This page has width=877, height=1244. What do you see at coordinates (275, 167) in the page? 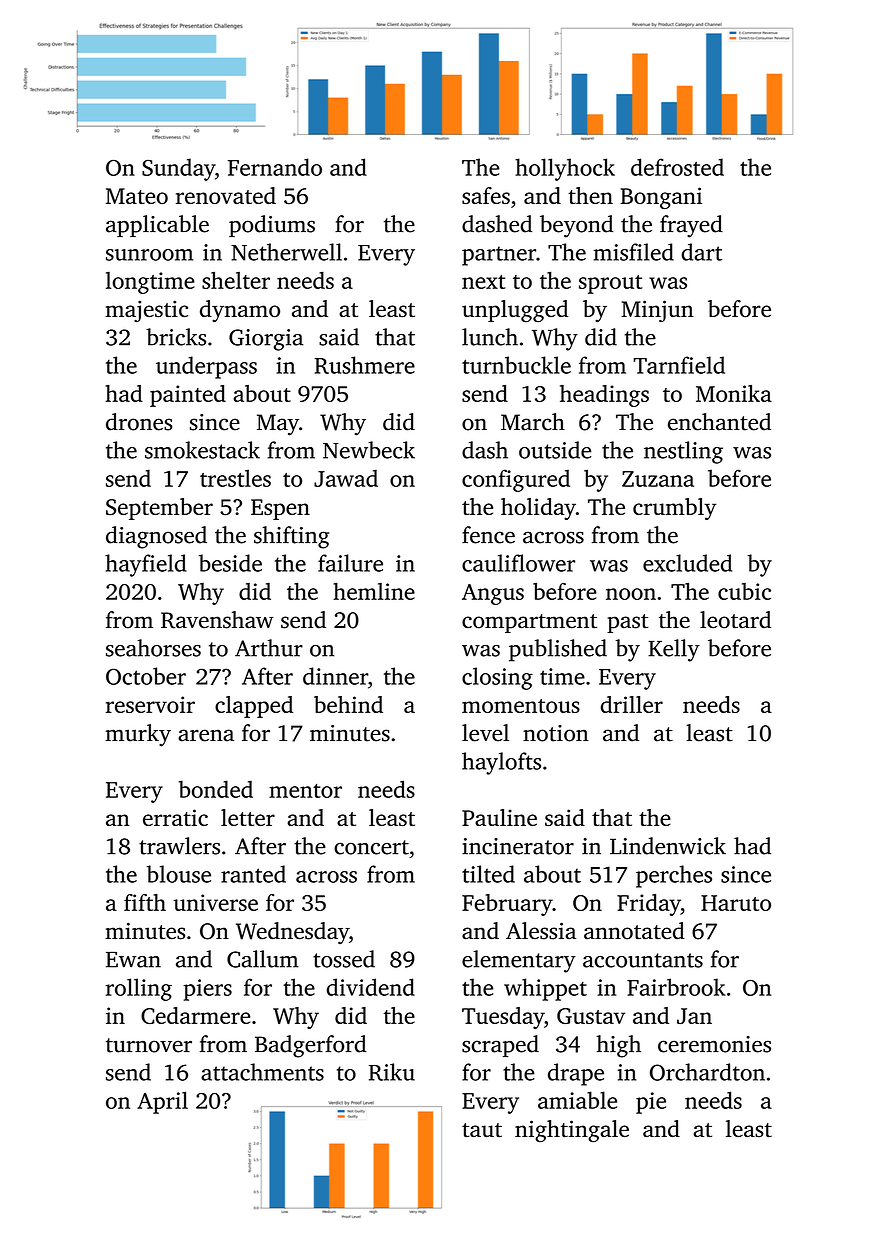
I see `Fernando` at bounding box center [275, 167].
